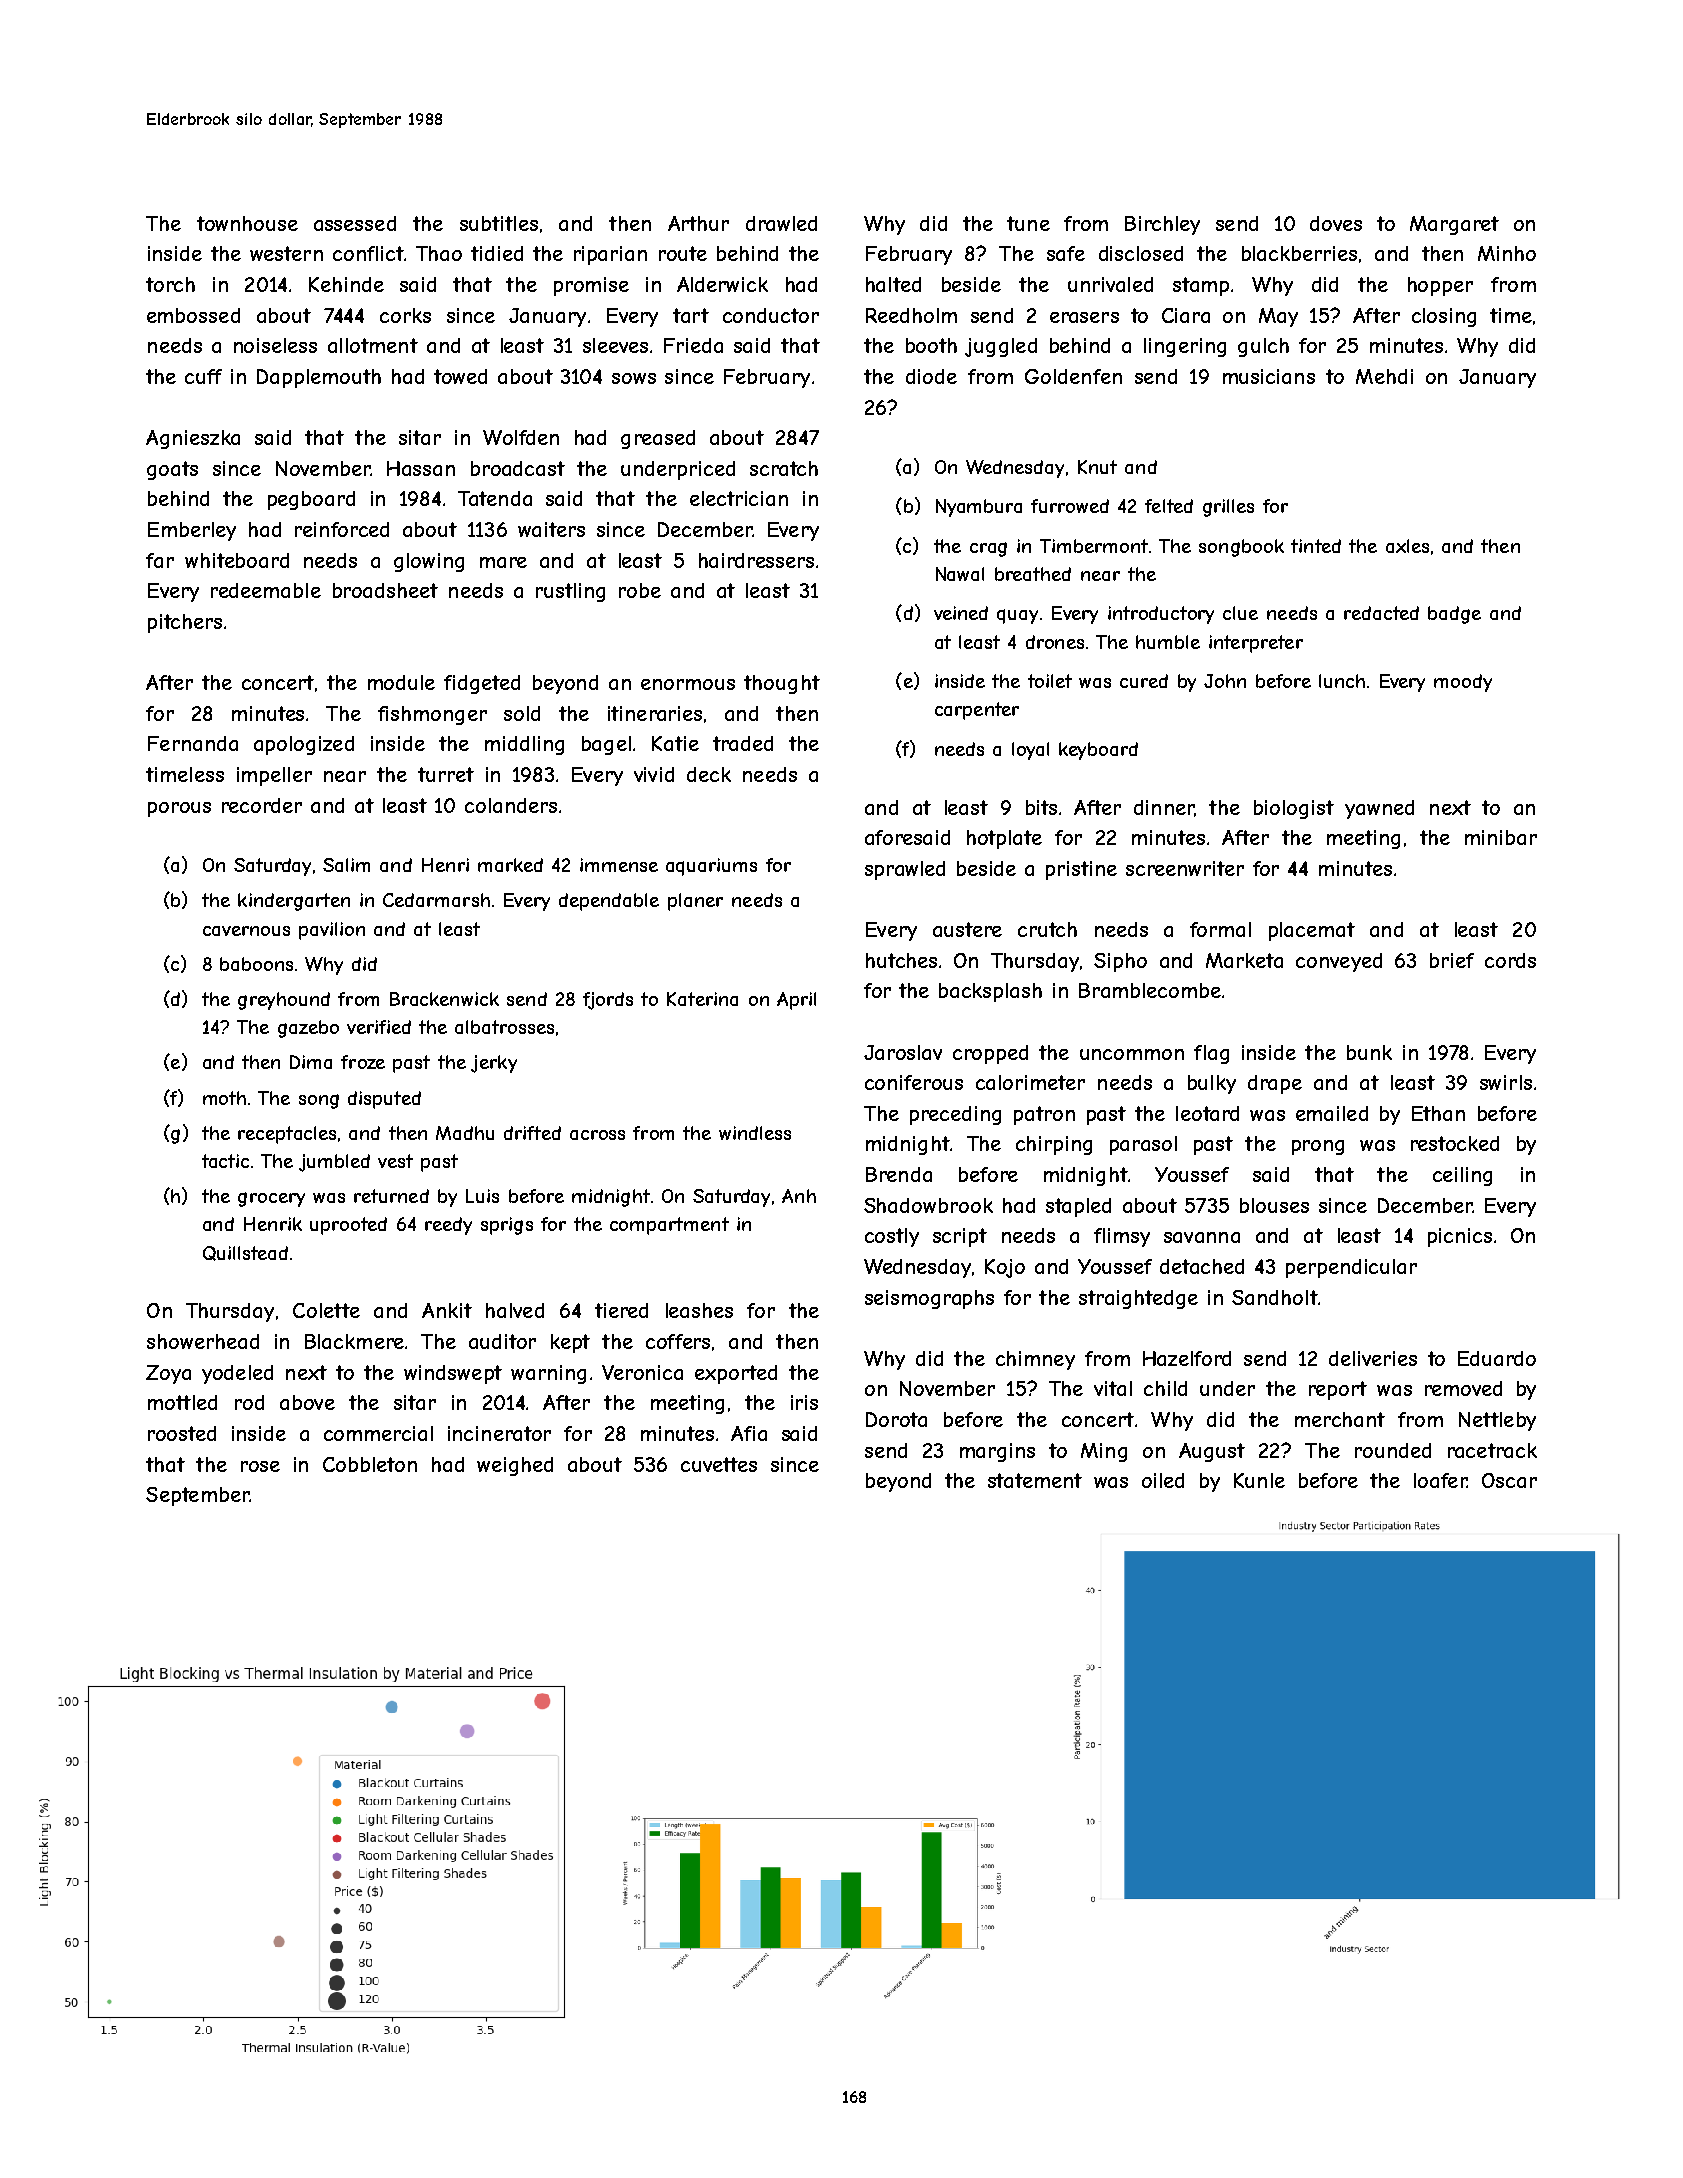 This screenshot has height=2178, width=1683. I want to click on conductor, so click(771, 315).
